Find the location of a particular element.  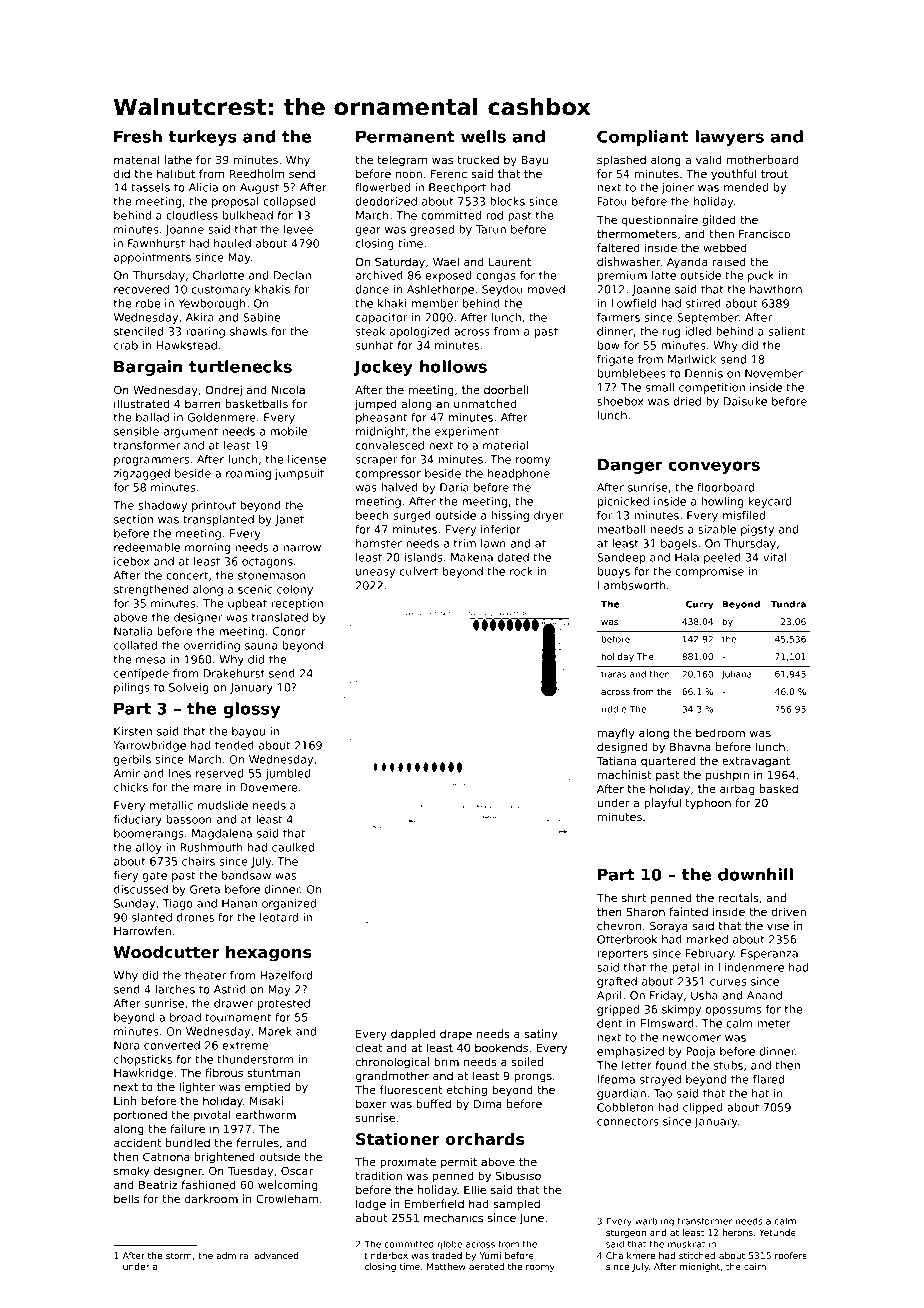

Compliant is located at coordinates (643, 138).
